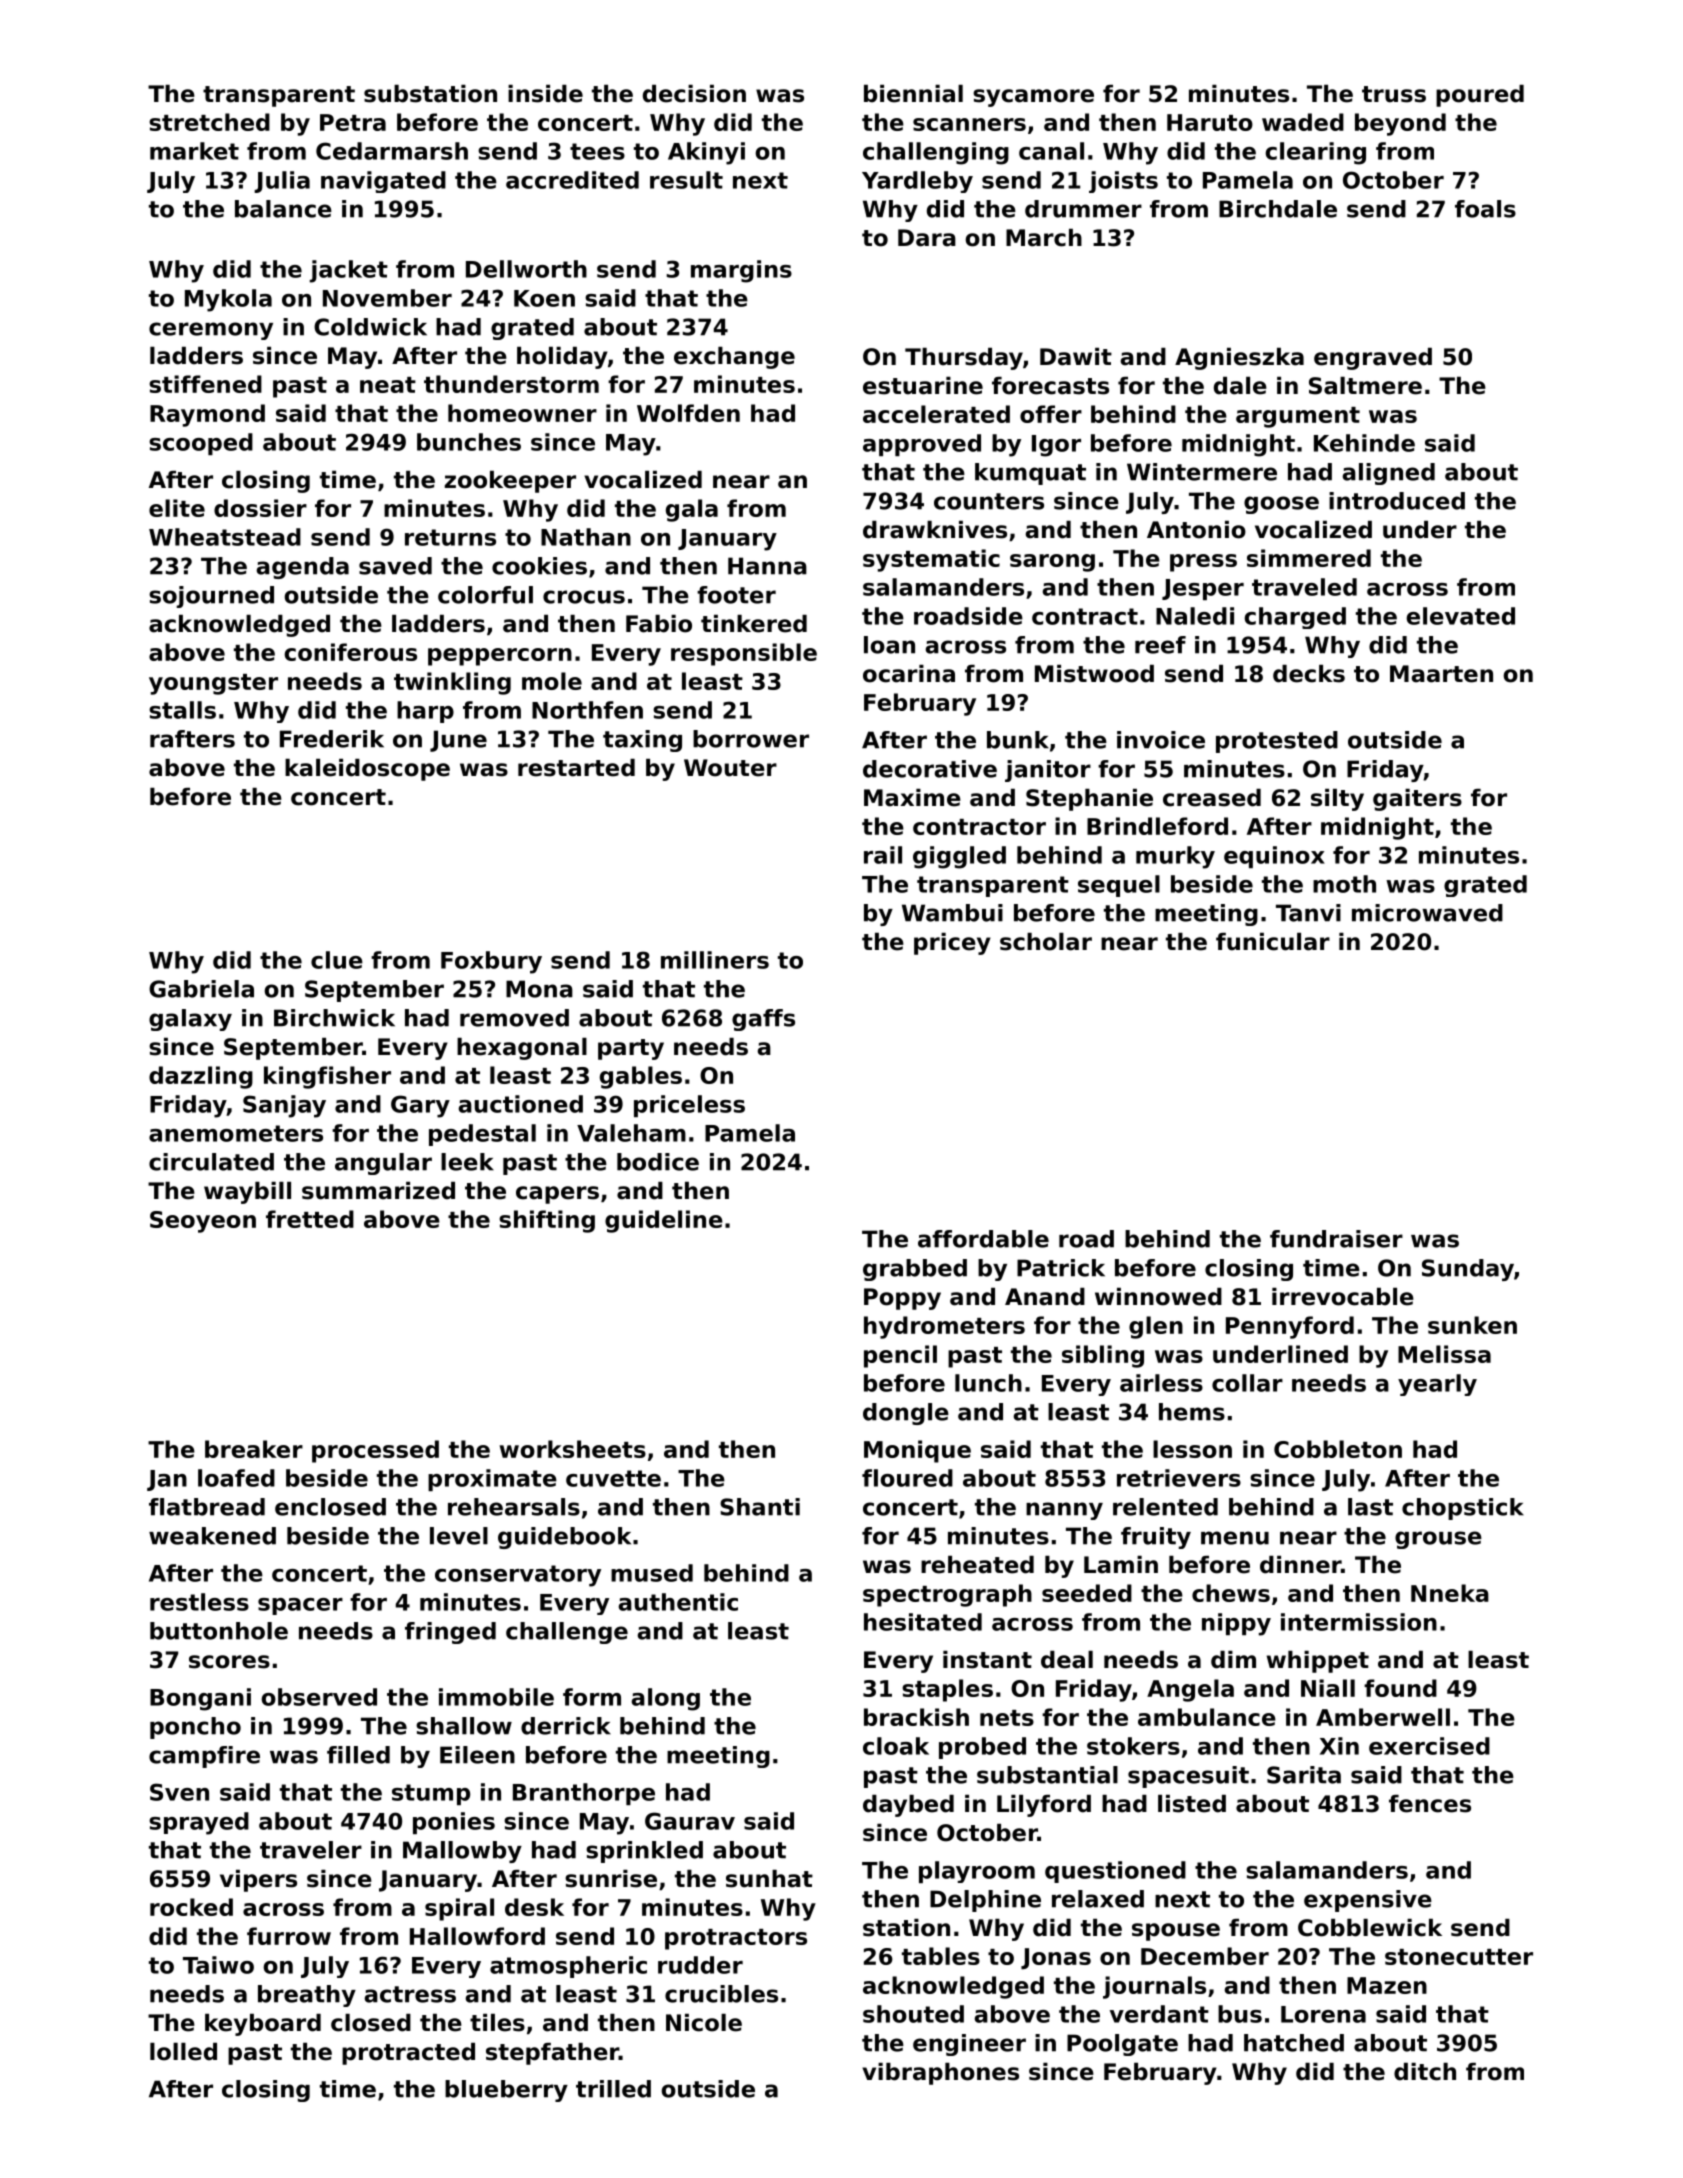  I want to click on vibraphones, so click(940, 2074).
